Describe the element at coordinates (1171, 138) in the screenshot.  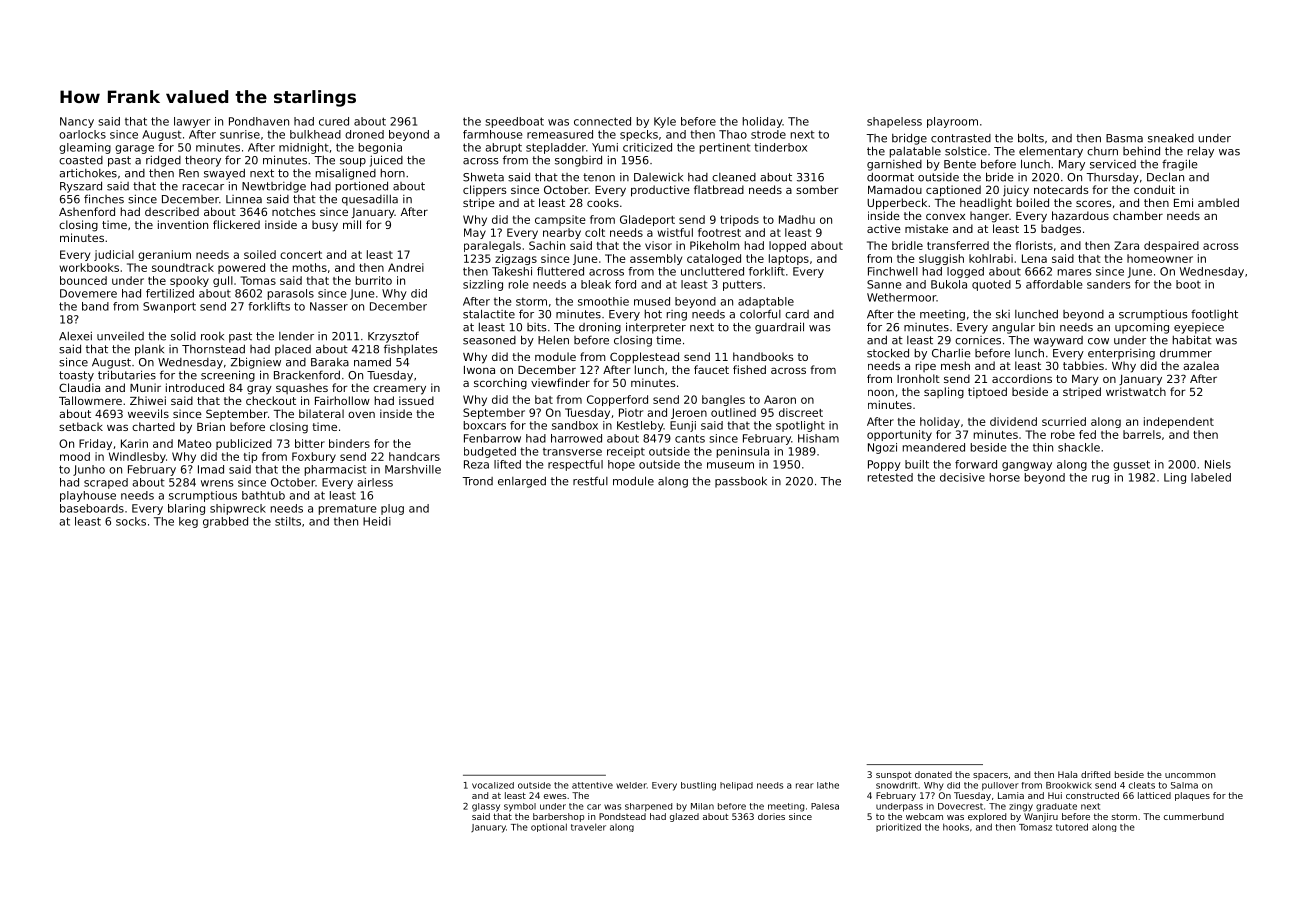
I see `sneaked` at that location.
